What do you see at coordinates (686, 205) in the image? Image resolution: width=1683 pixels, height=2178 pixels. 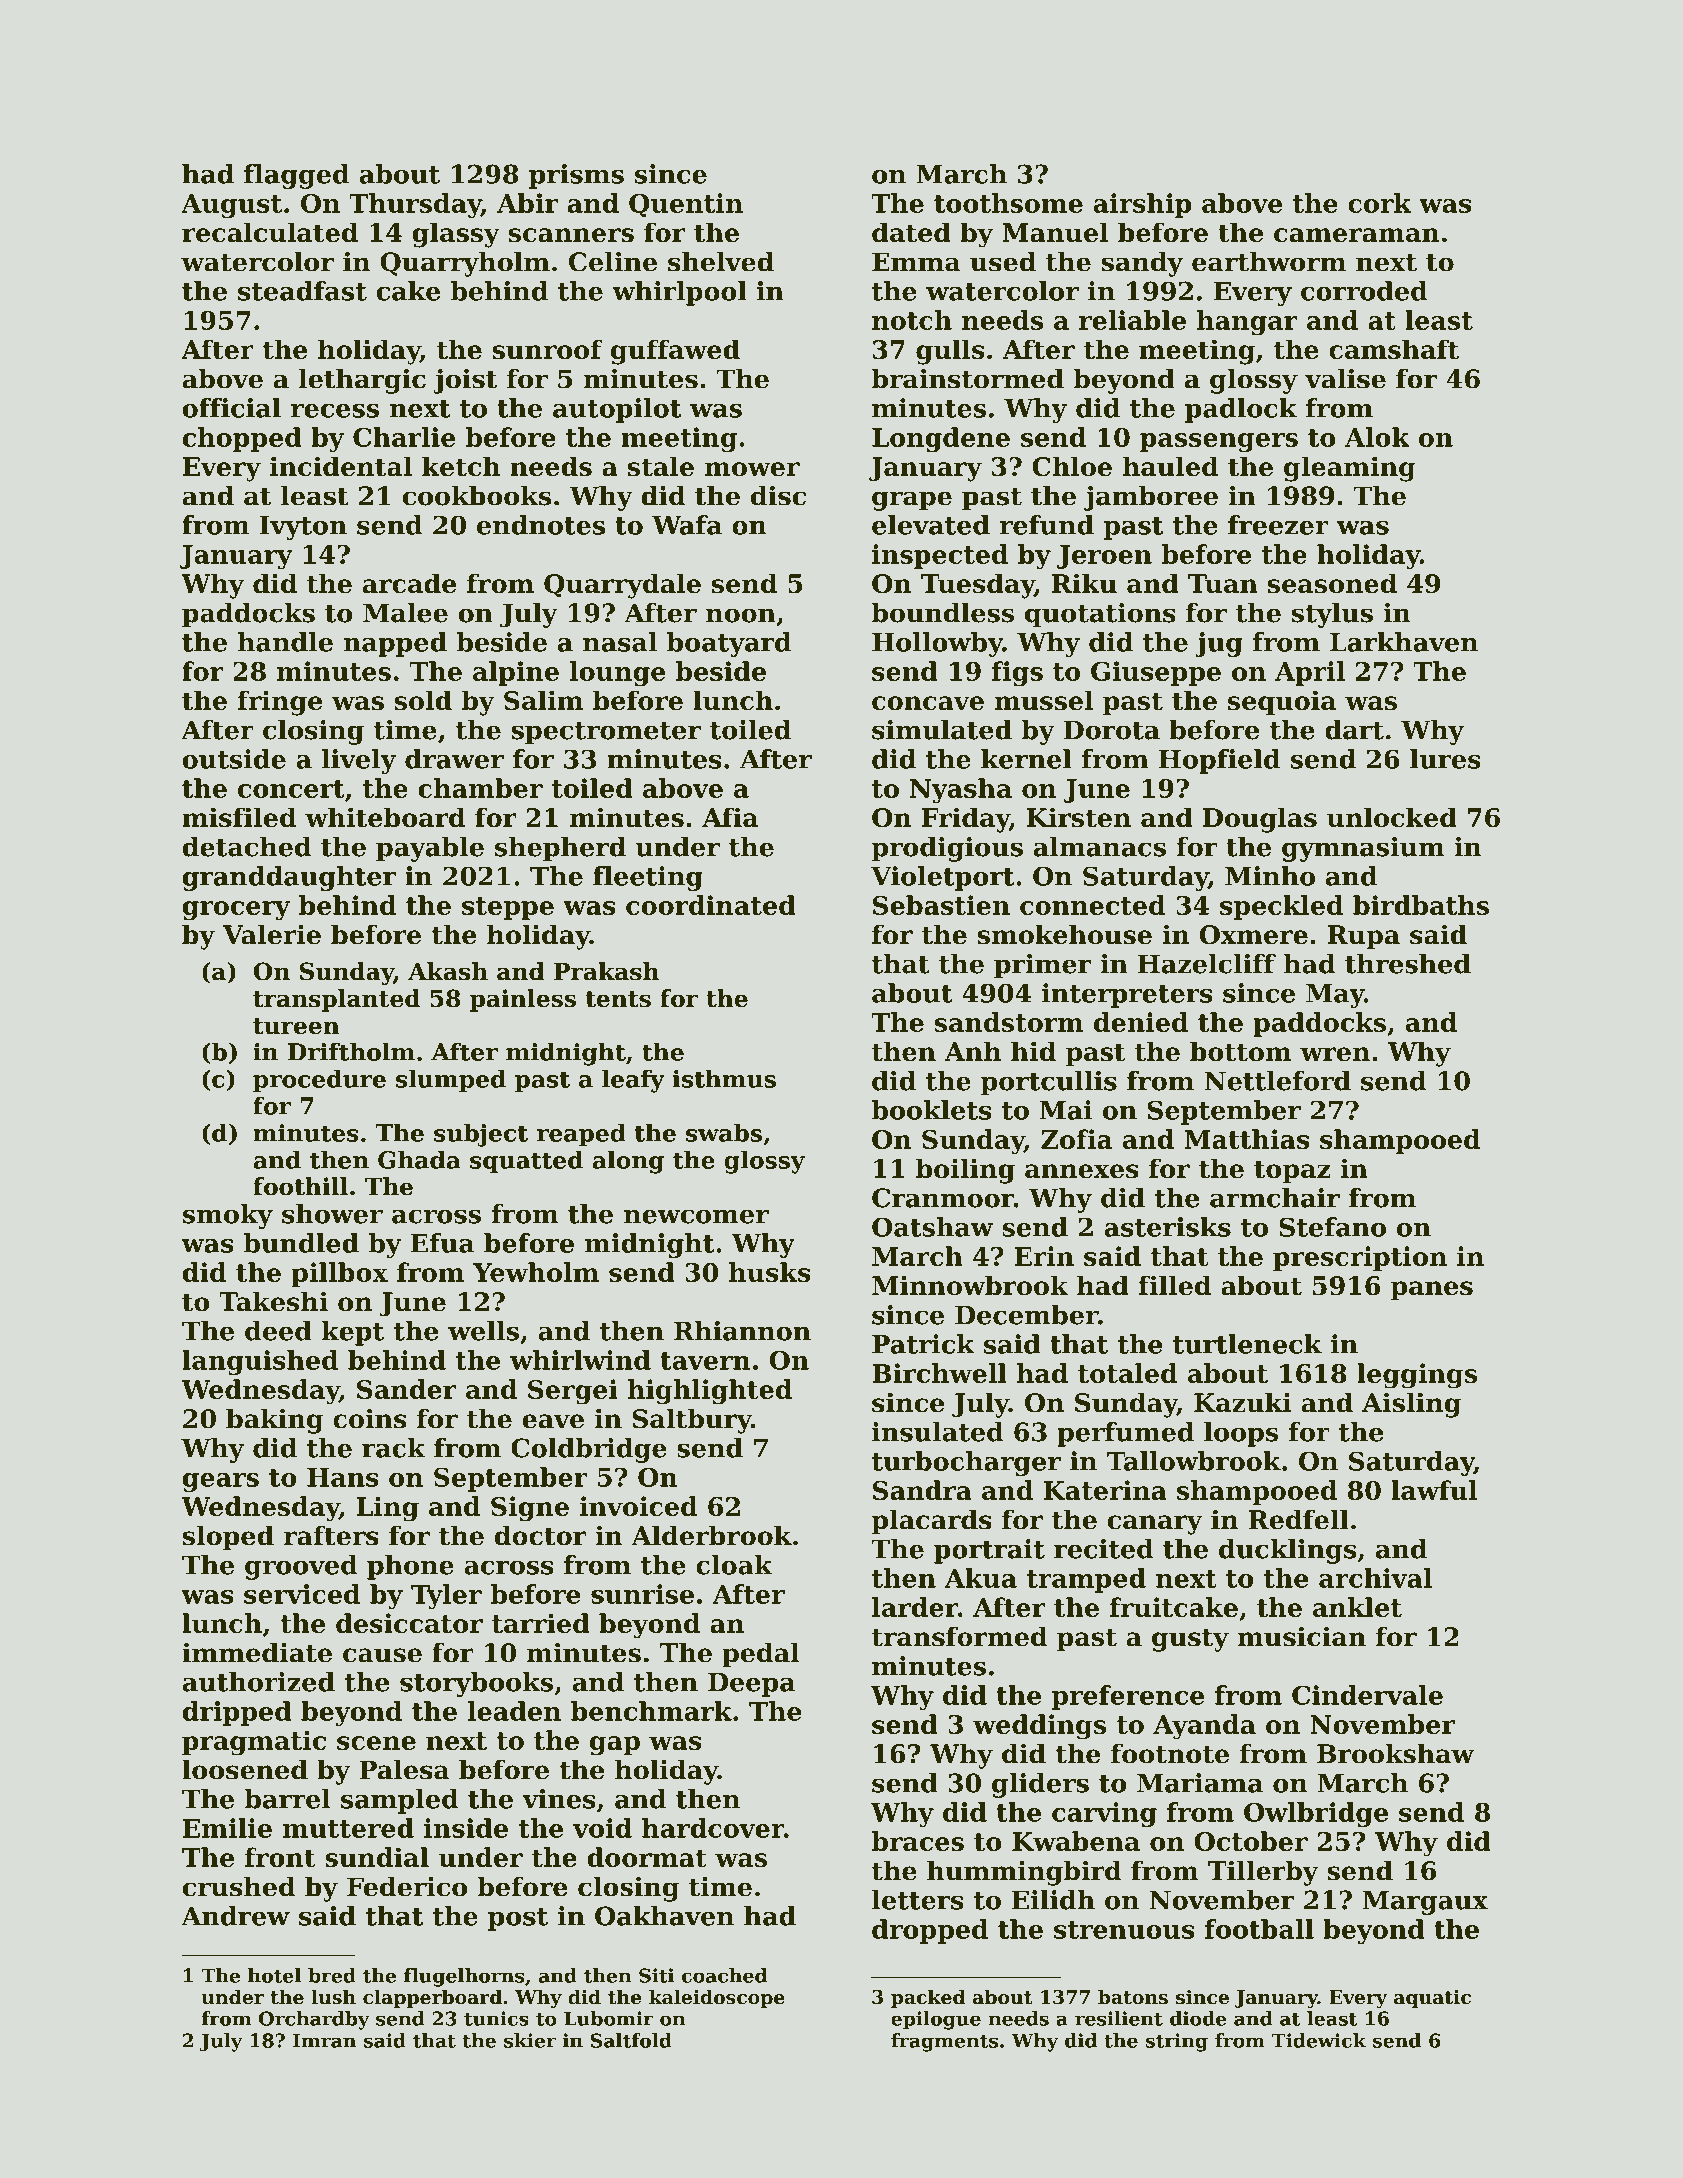 I see `Quentin` at bounding box center [686, 205].
